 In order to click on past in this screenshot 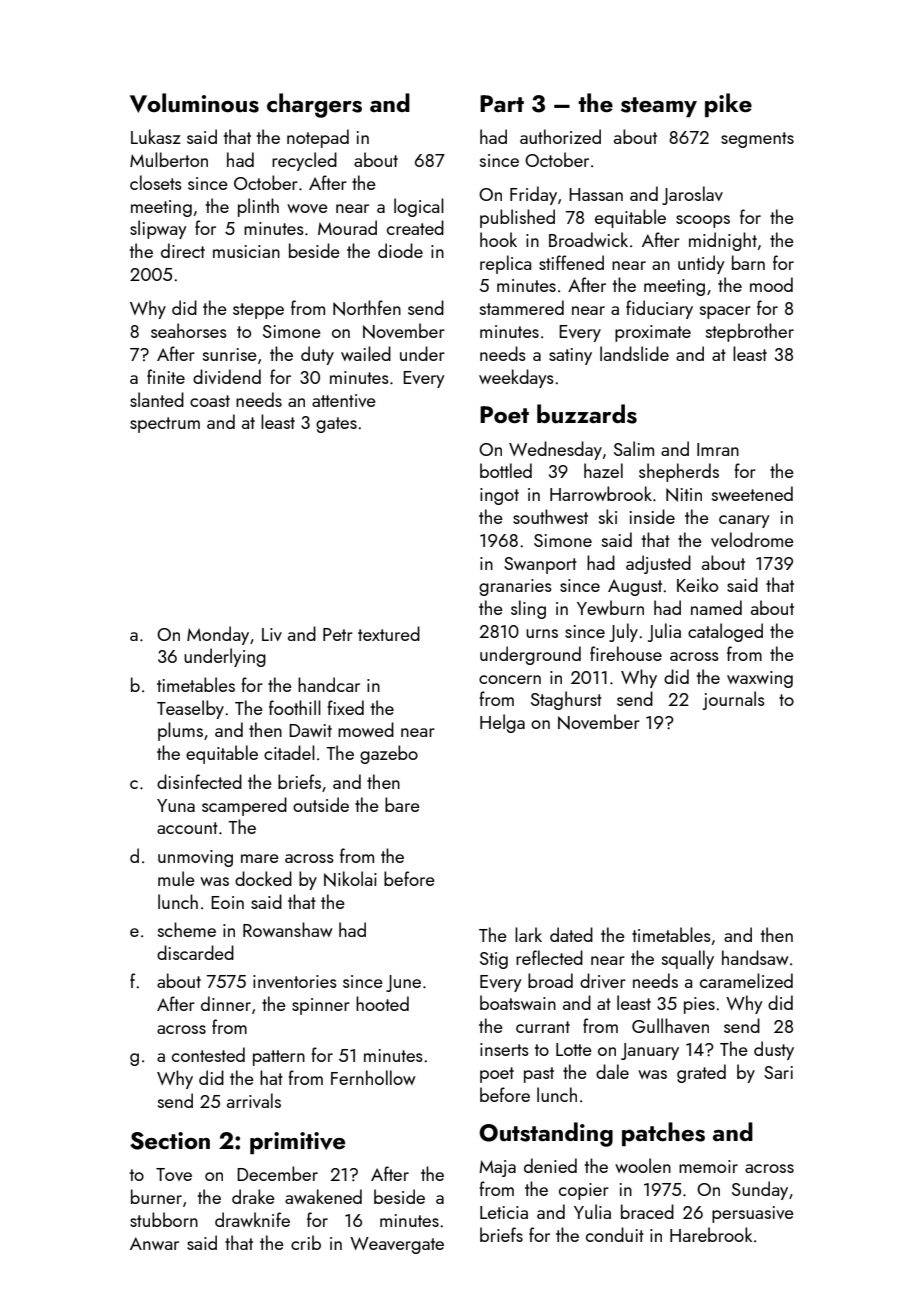, I will do `click(539, 1075)`.
